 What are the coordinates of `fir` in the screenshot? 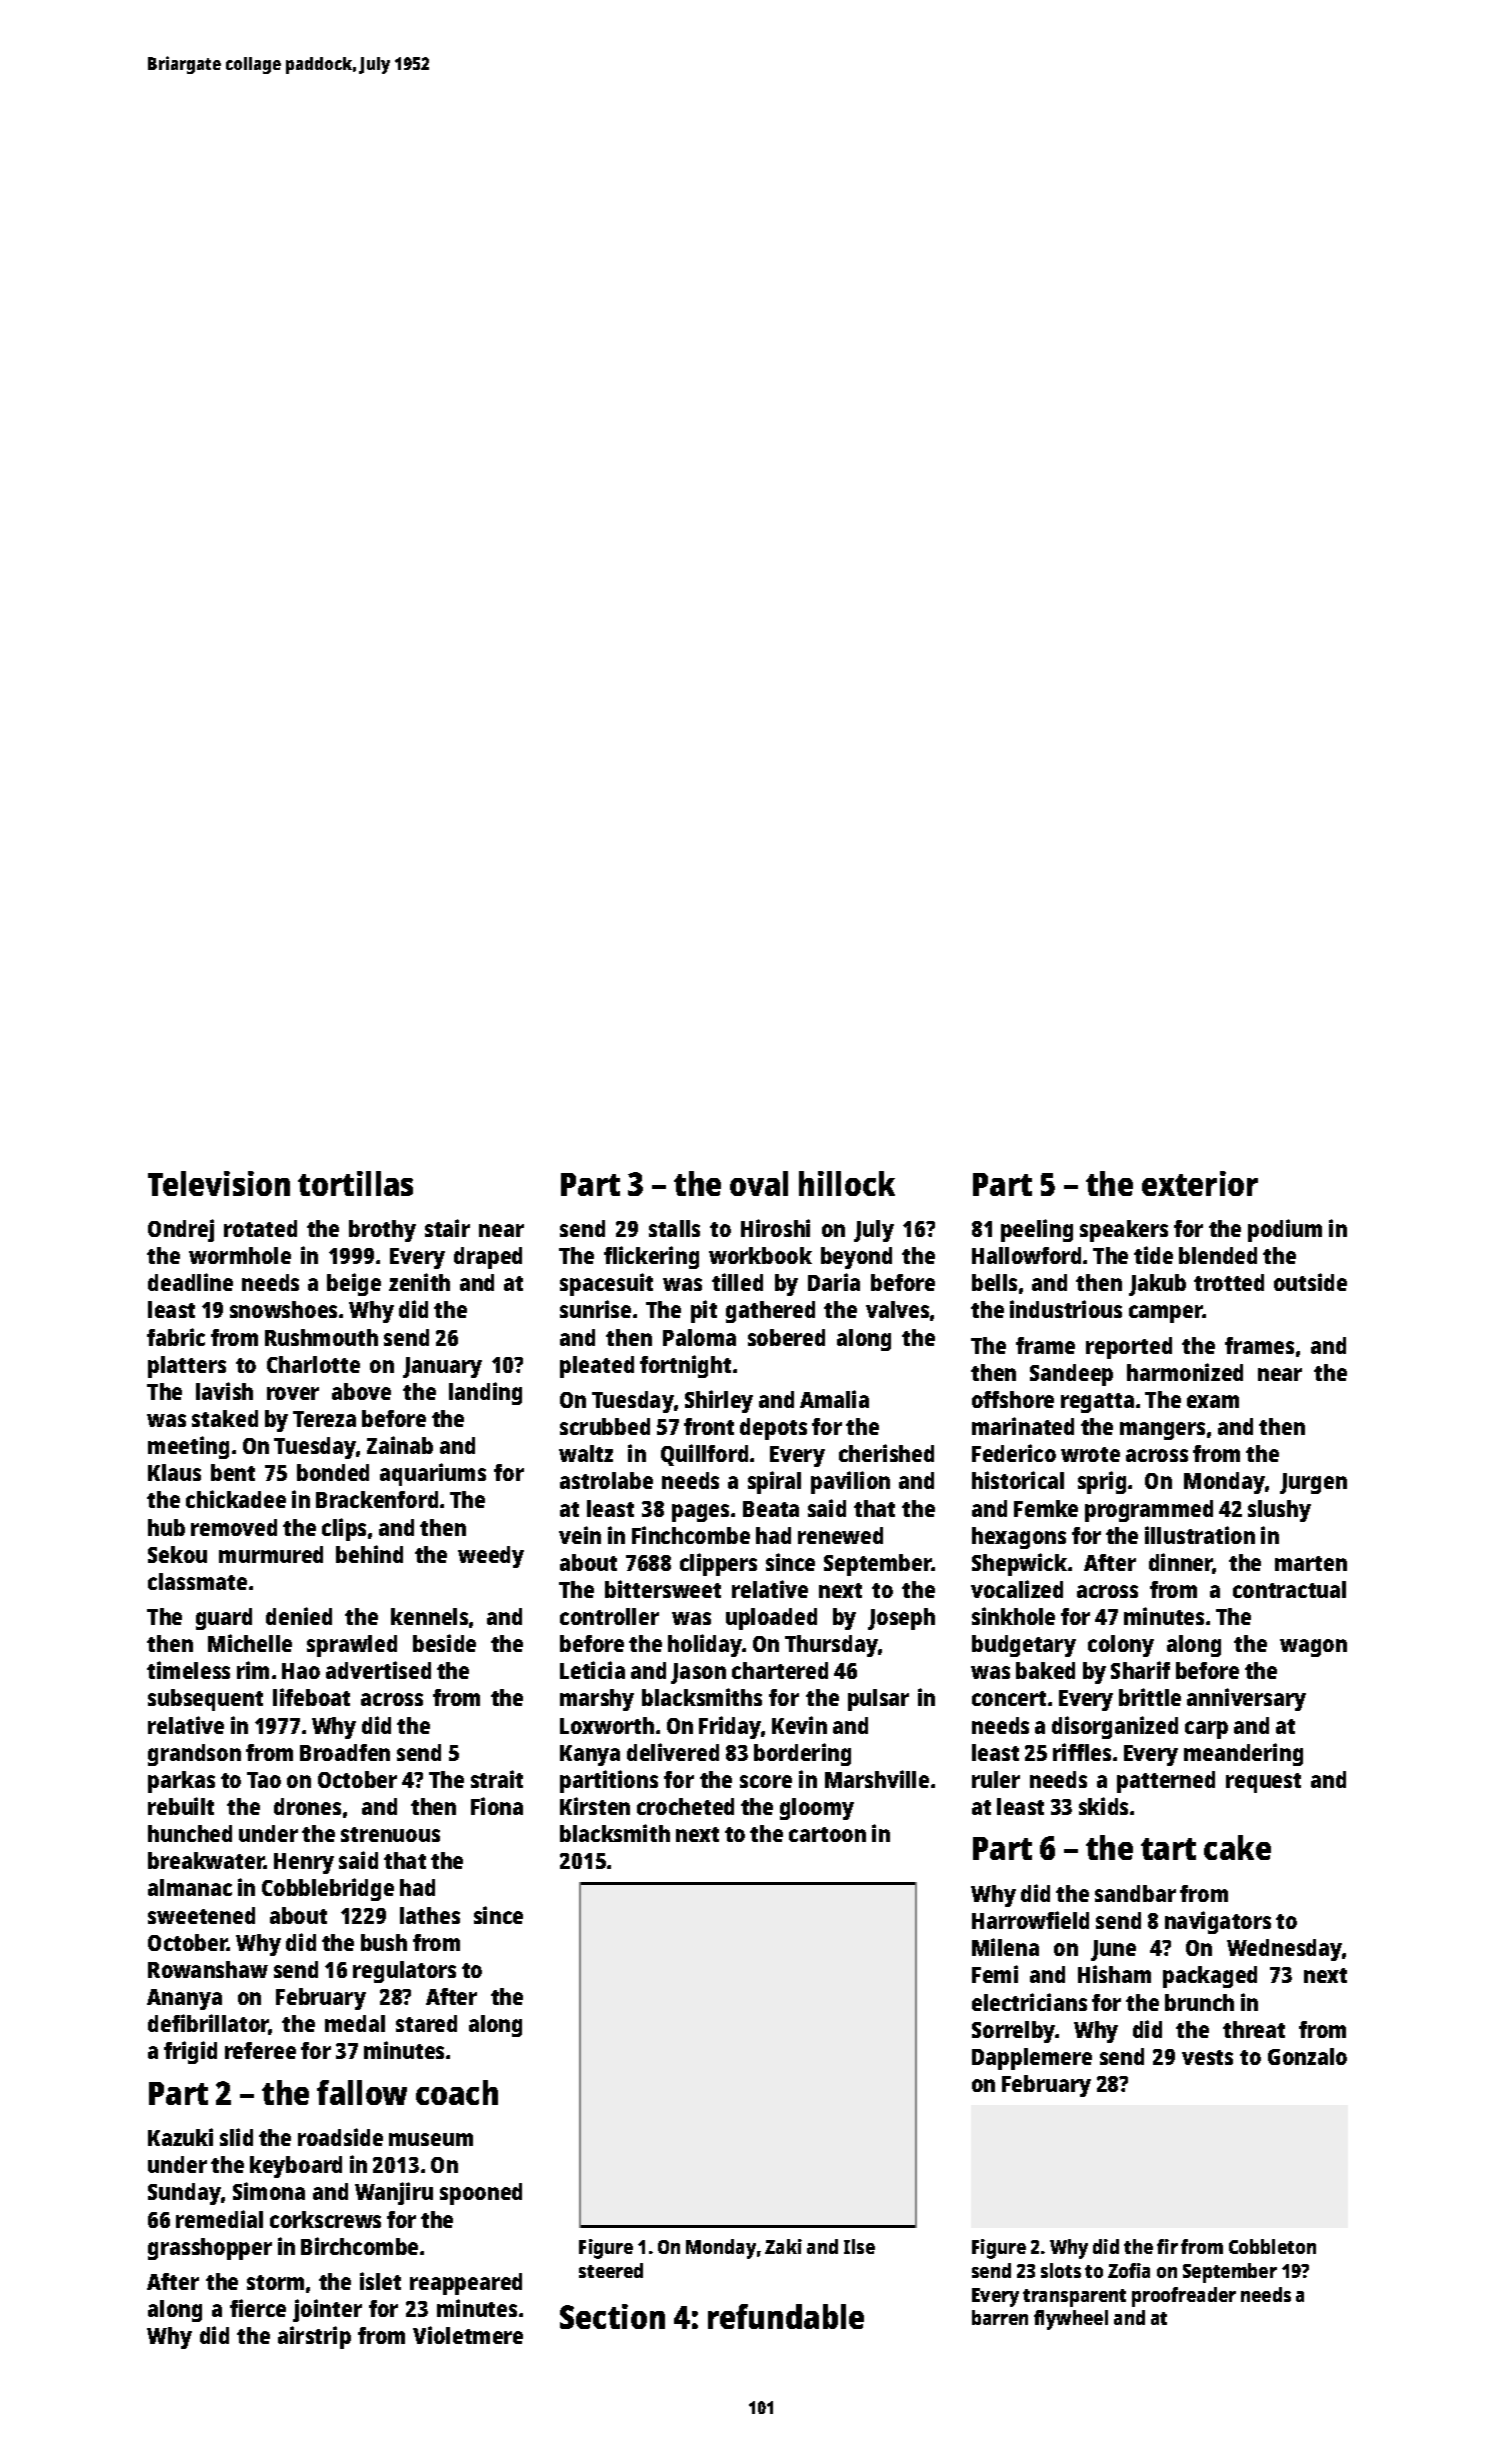 It's located at (1167, 2246).
